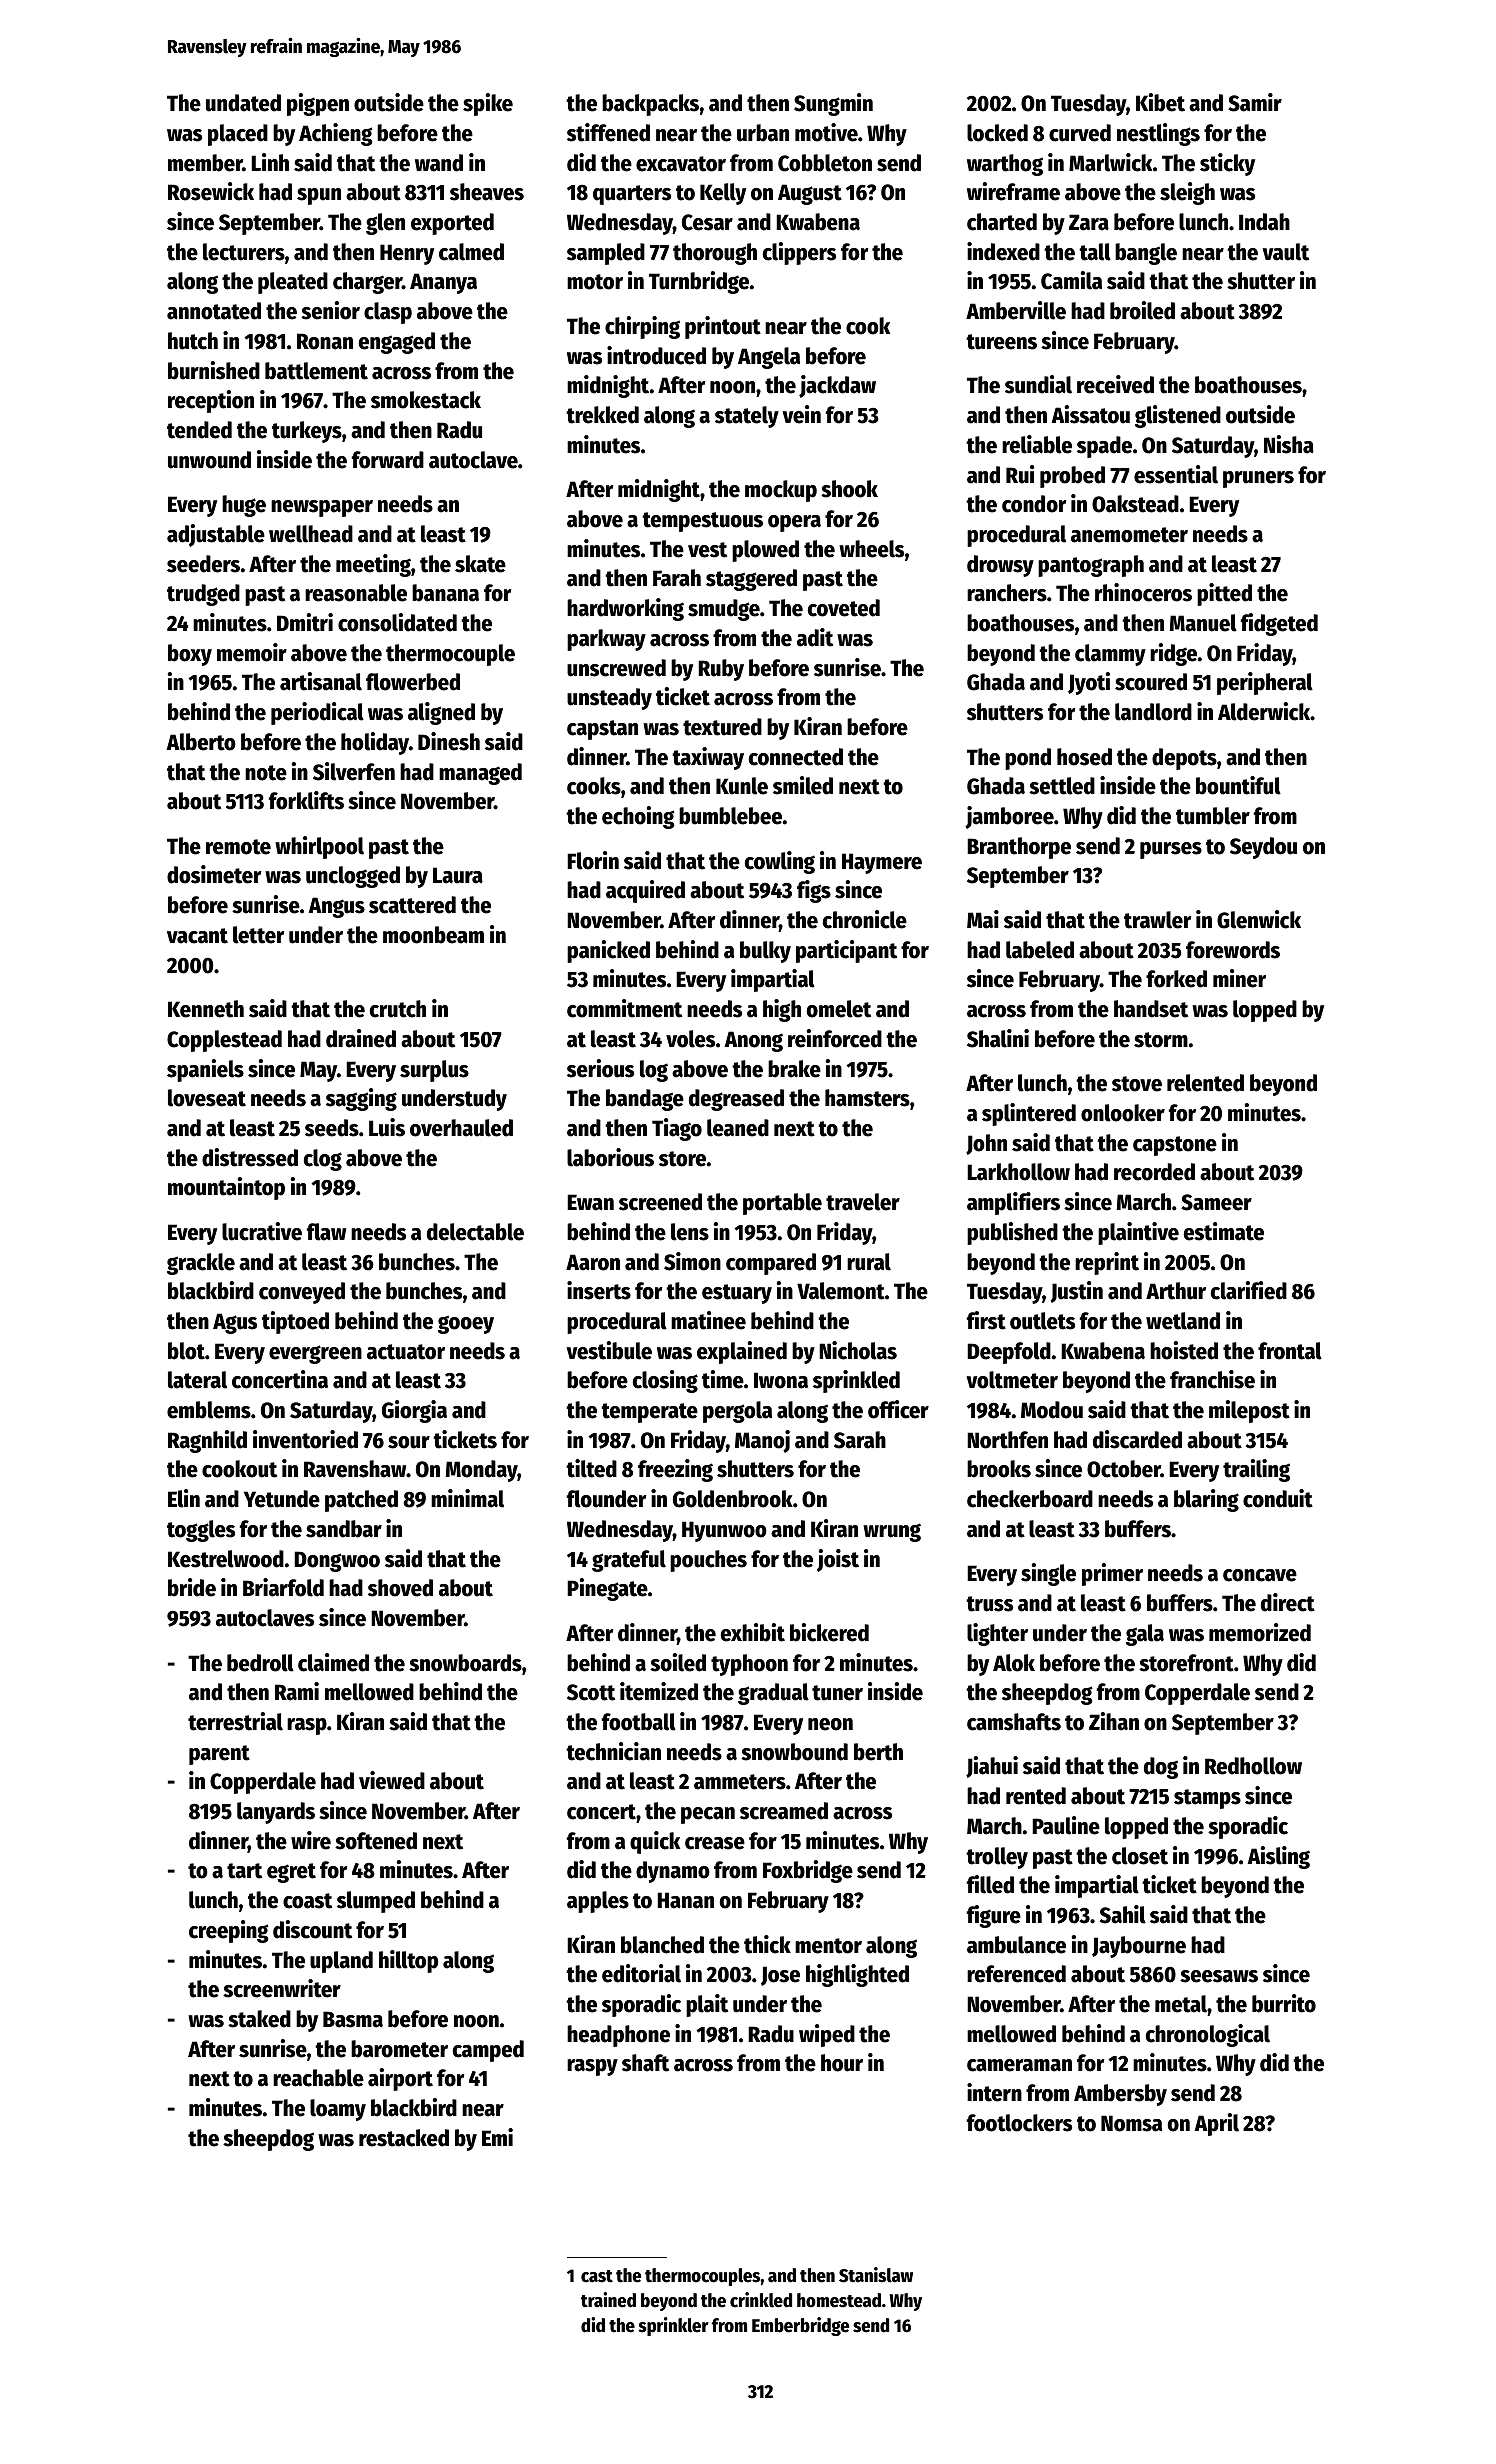  What do you see at coordinates (1217, 2124) in the document?
I see `April` at bounding box center [1217, 2124].
